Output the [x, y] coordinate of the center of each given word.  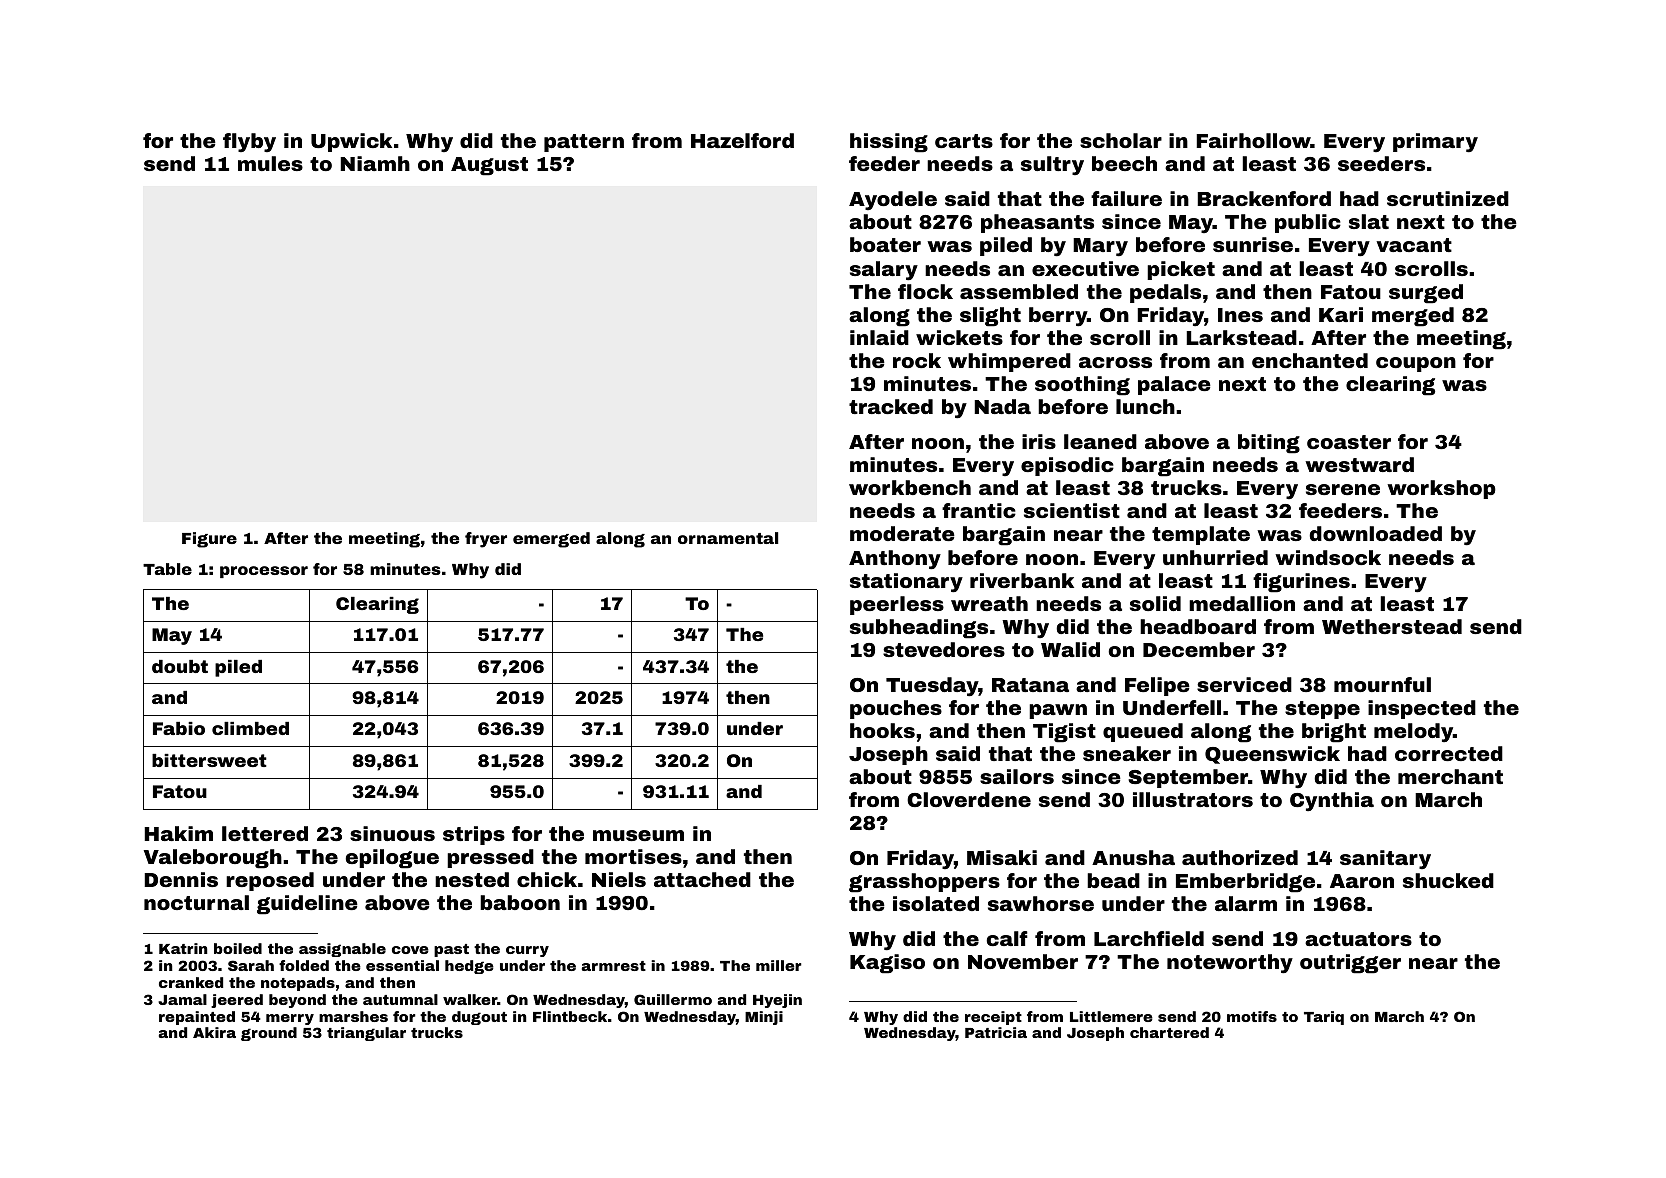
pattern [584, 143]
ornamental [728, 538]
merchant [1450, 776]
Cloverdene [969, 799]
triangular [366, 1034]
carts [964, 141]
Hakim [178, 833]
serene [1343, 489]
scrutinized [1448, 198]
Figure [209, 540]
